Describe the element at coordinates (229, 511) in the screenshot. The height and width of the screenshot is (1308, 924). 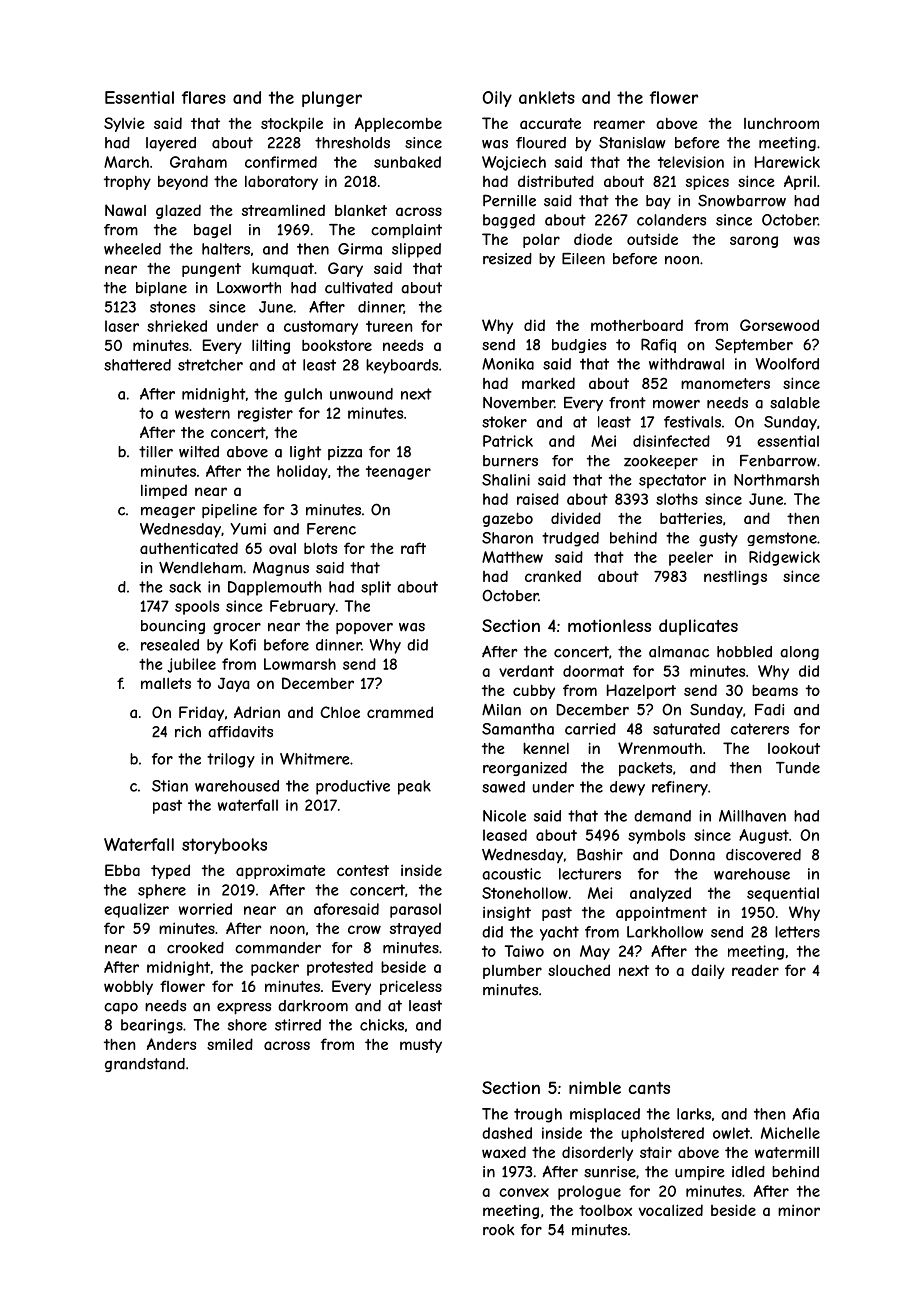
I see `pipeline` at that location.
